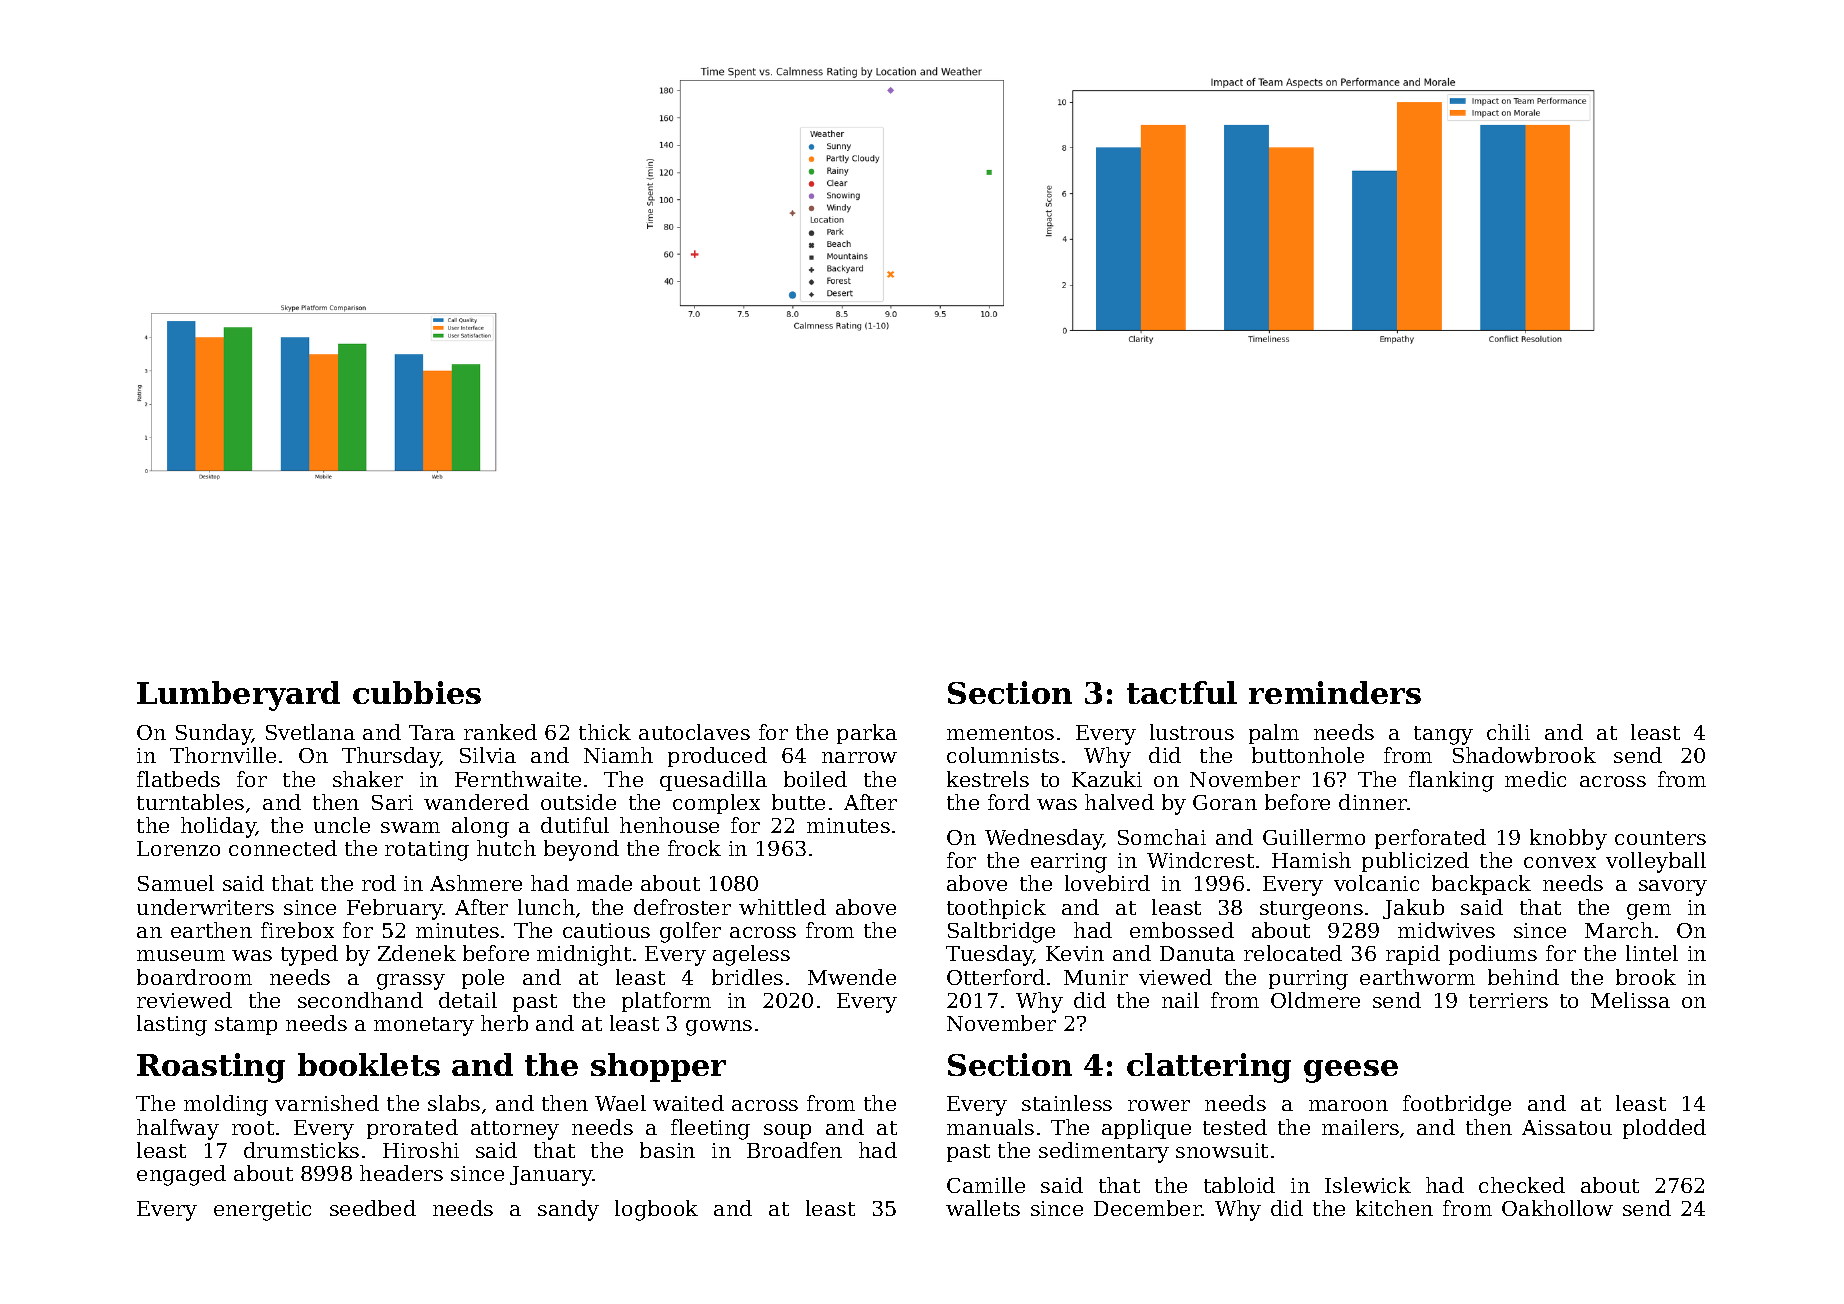 The height and width of the screenshot is (1304, 1844). What do you see at coordinates (373, 1208) in the screenshot?
I see `seedbed` at bounding box center [373, 1208].
